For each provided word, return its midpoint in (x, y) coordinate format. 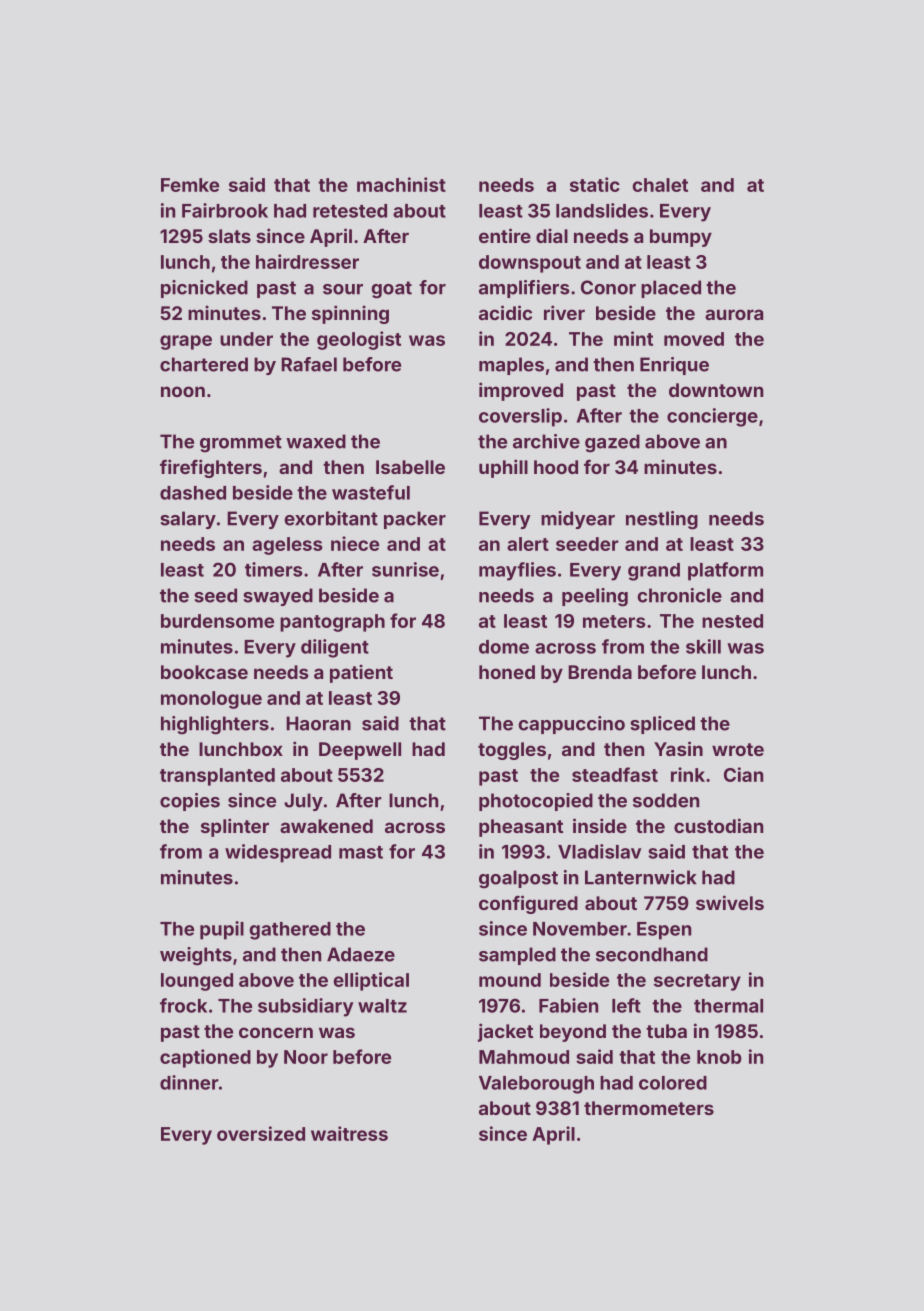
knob (719, 1057)
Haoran (318, 723)
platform (725, 571)
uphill (503, 468)
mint (633, 338)
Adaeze (361, 954)
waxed (316, 441)
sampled (517, 956)
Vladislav (599, 851)
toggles (512, 751)
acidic (505, 312)
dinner (189, 1082)
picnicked (204, 289)
